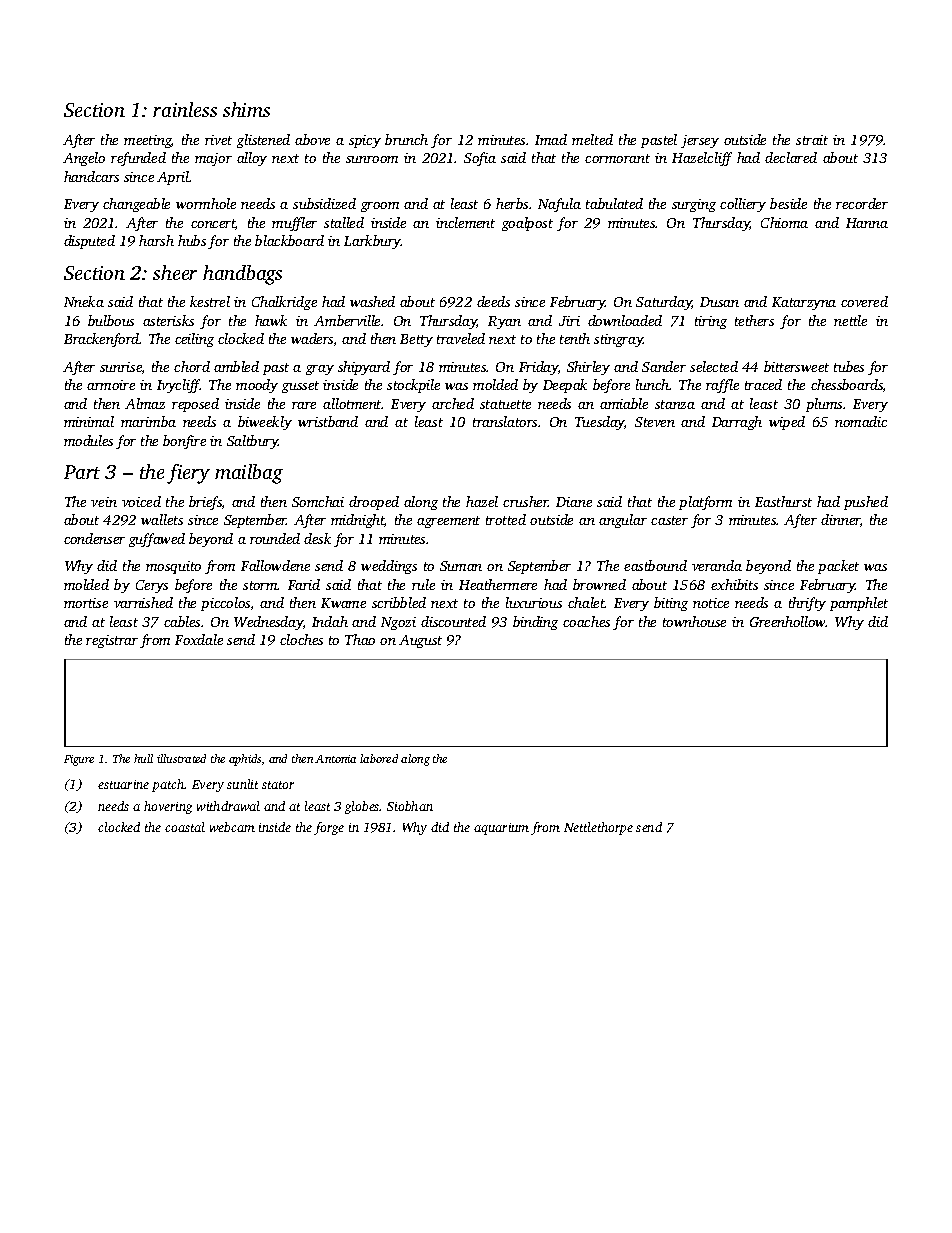  What do you see at coordinates (84, 159) in the screenshot?
I see `Angelo` at bounding box center [84, 159].
